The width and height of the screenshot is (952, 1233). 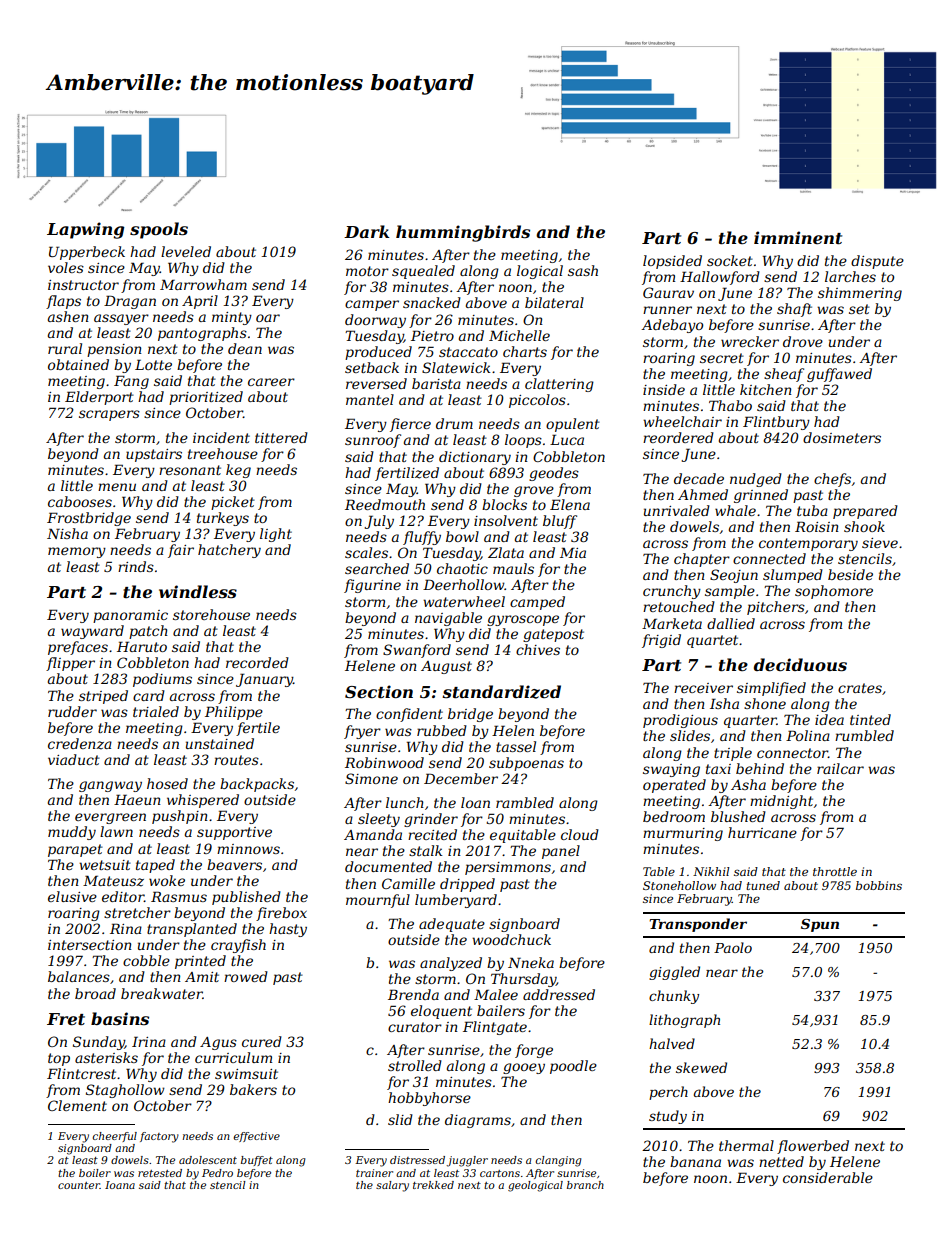 I want to click on Reedmouth, so click(x=385, y=504).
